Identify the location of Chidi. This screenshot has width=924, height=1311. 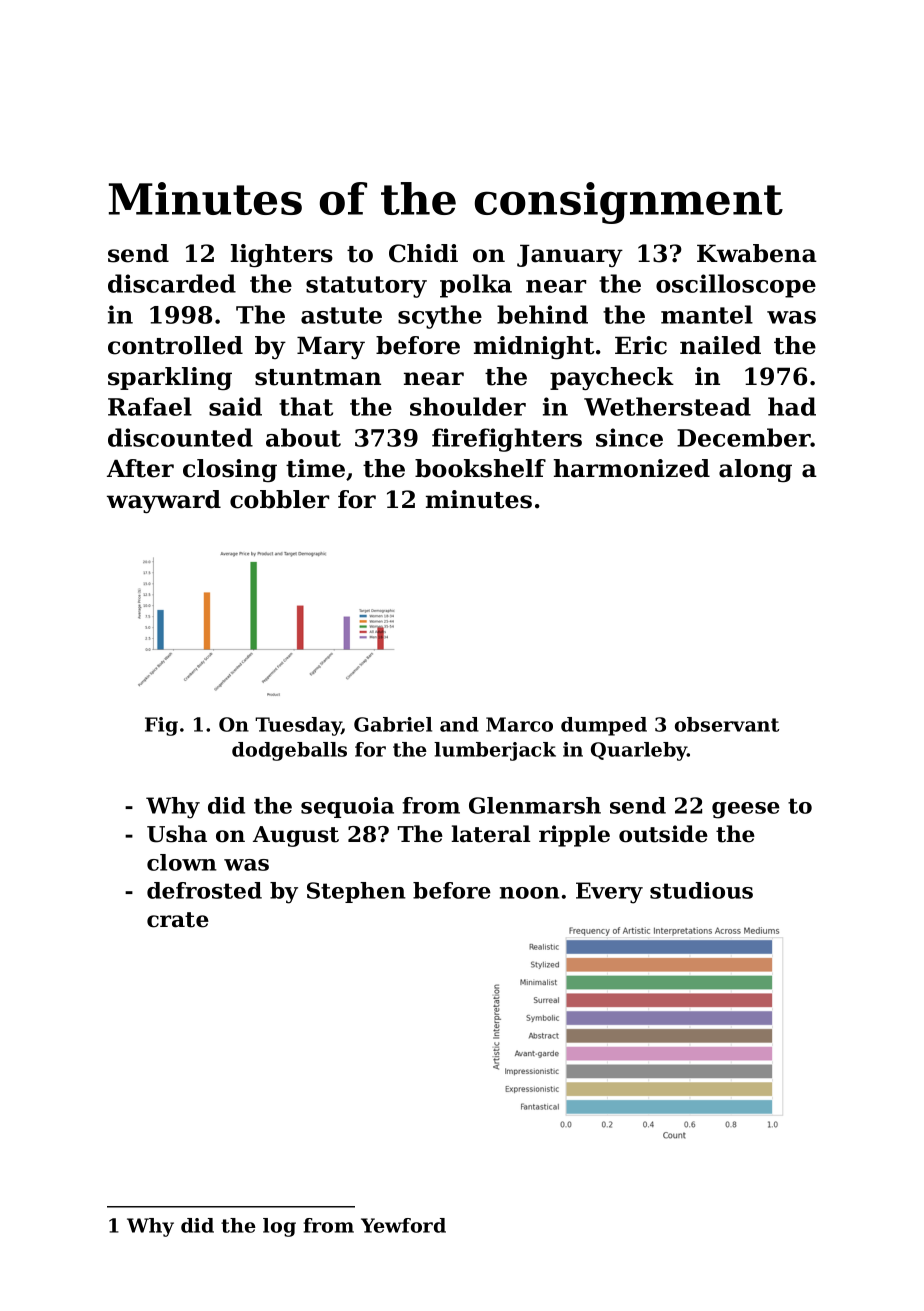
(423, 253).
